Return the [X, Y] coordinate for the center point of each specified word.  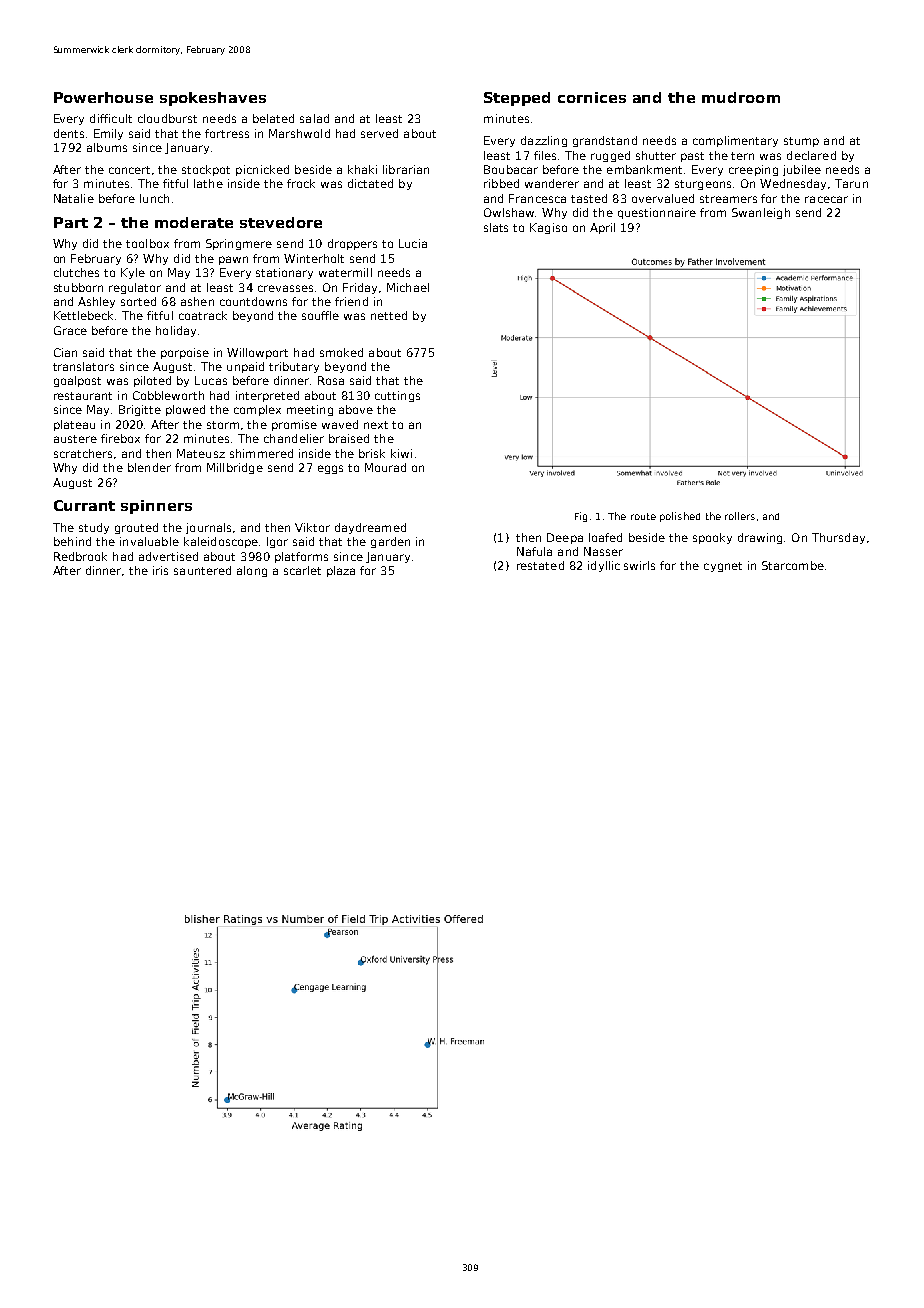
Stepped [517, 99]
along [252, 571]
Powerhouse [103, 97]
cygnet [723, 567]
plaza [341, 571]
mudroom [741, 97]
